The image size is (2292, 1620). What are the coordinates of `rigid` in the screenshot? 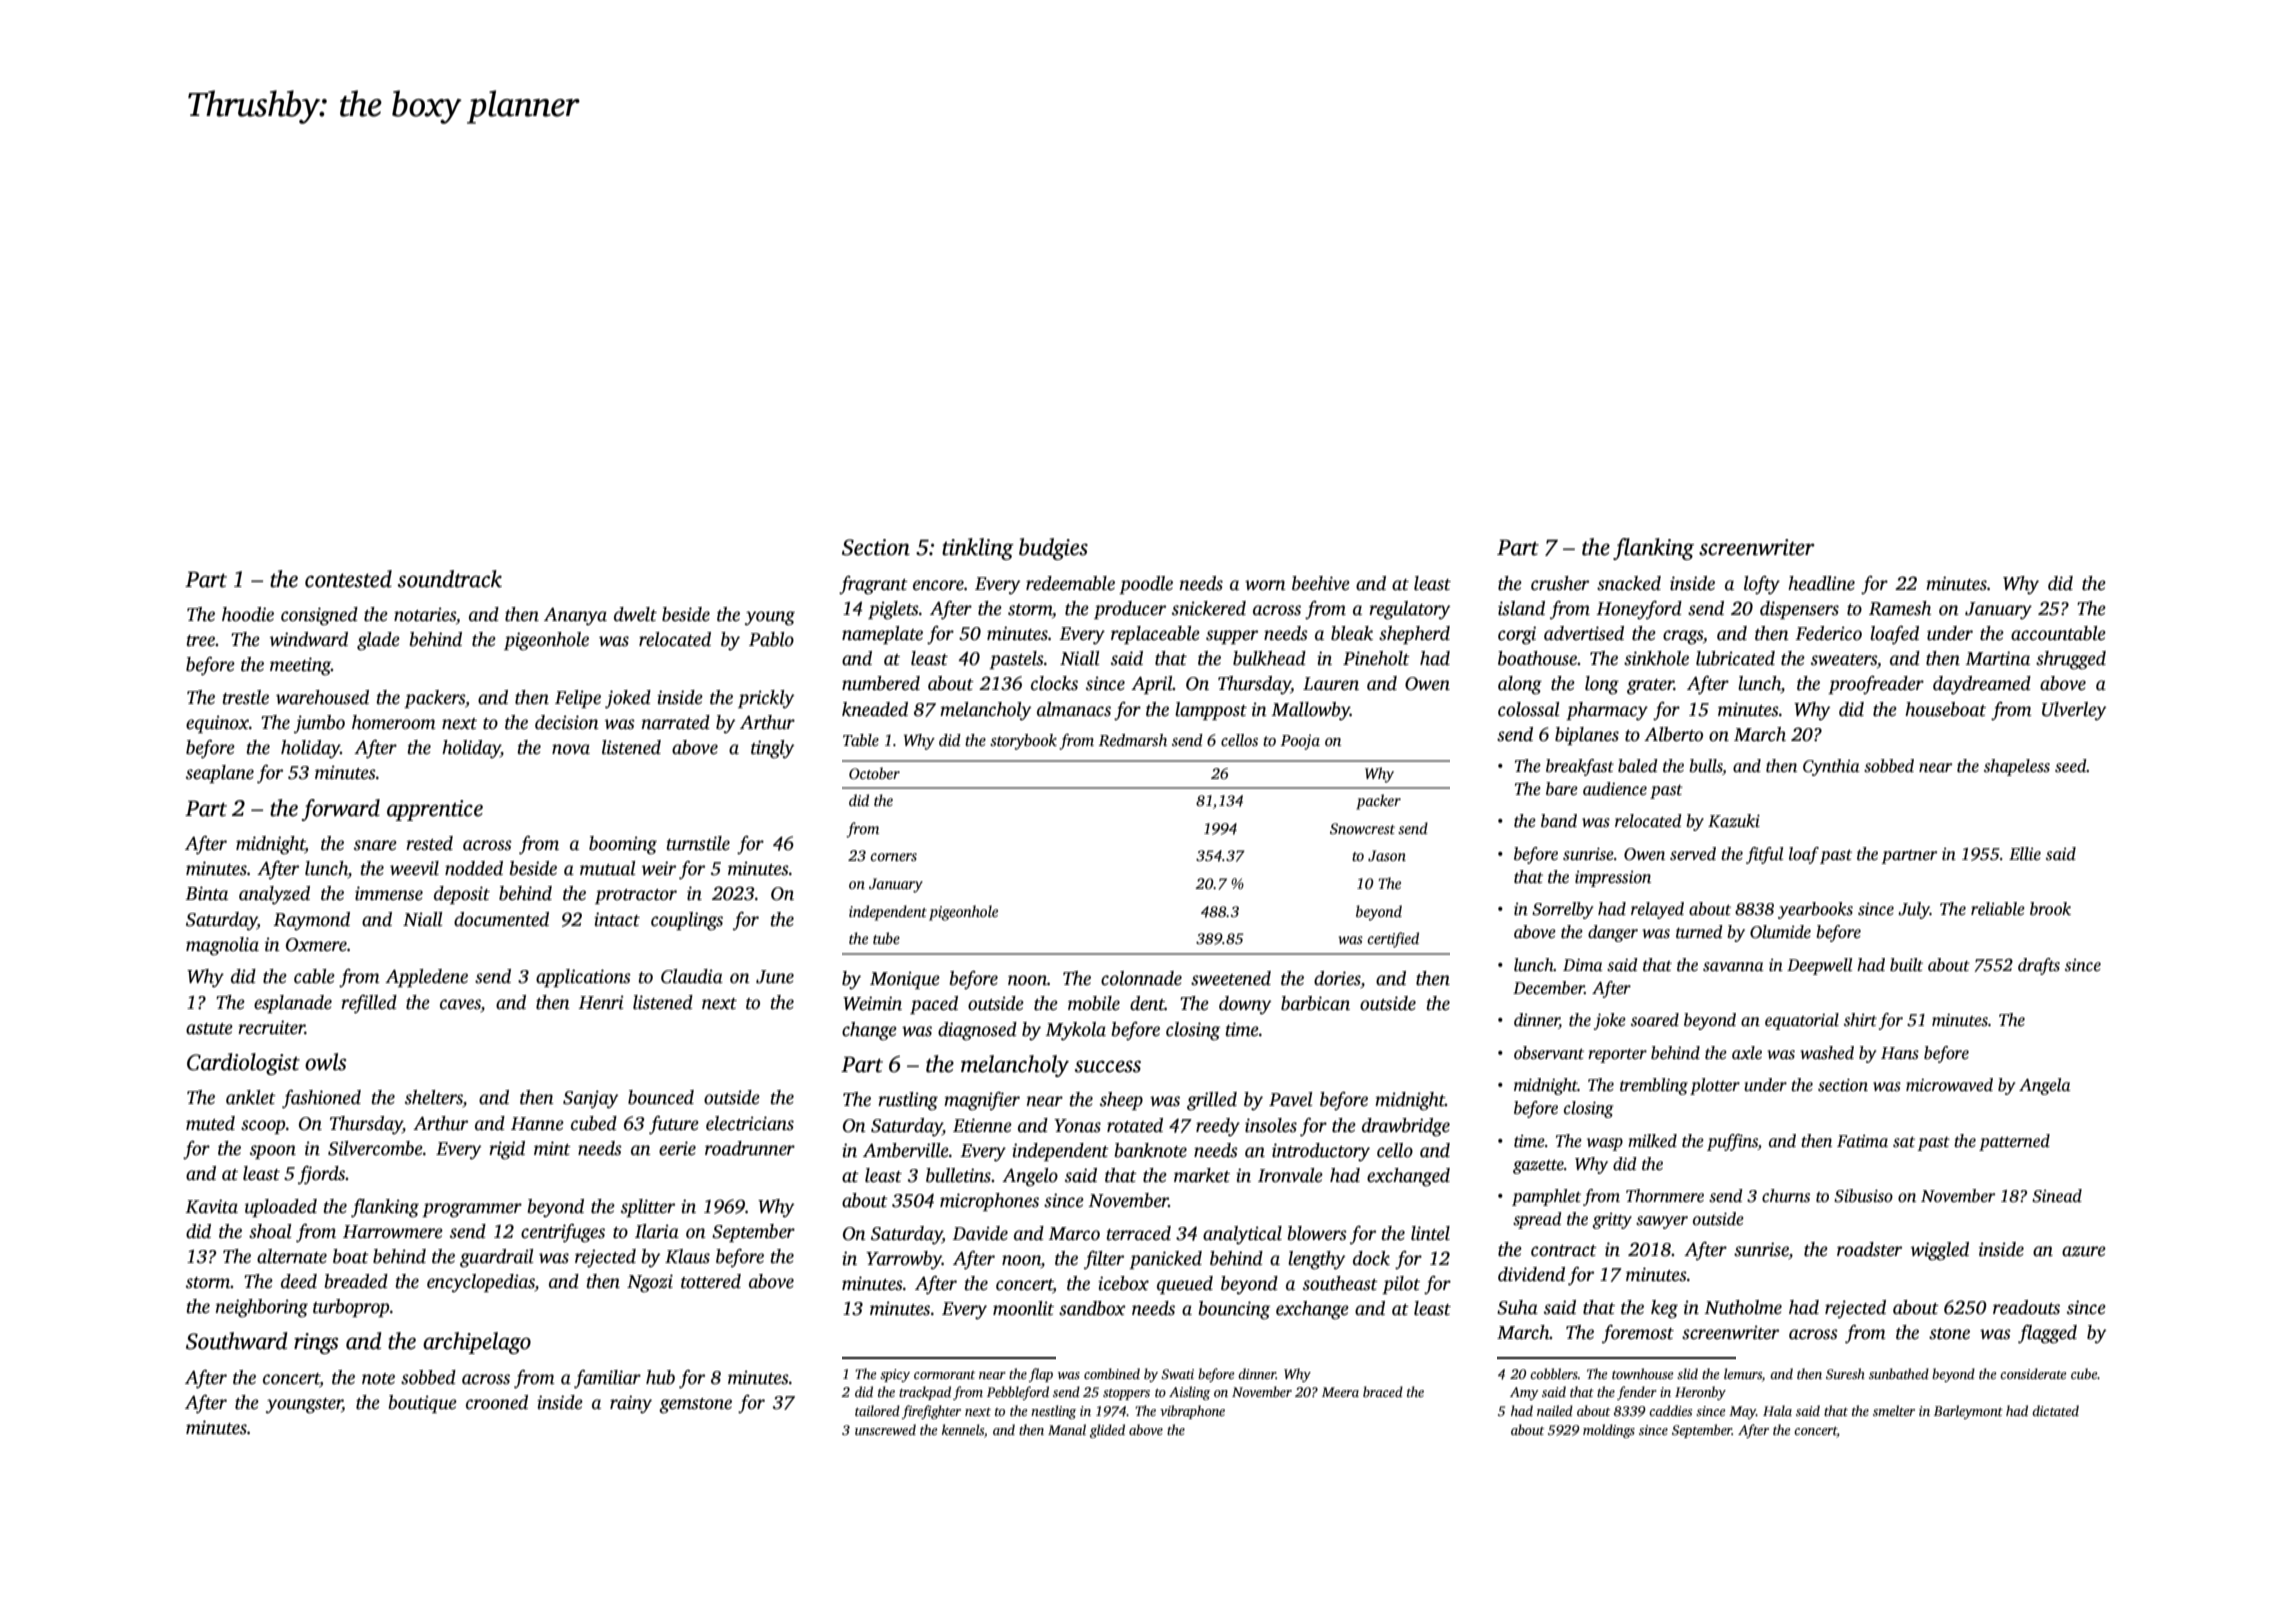 It's located at (507, 1150).
